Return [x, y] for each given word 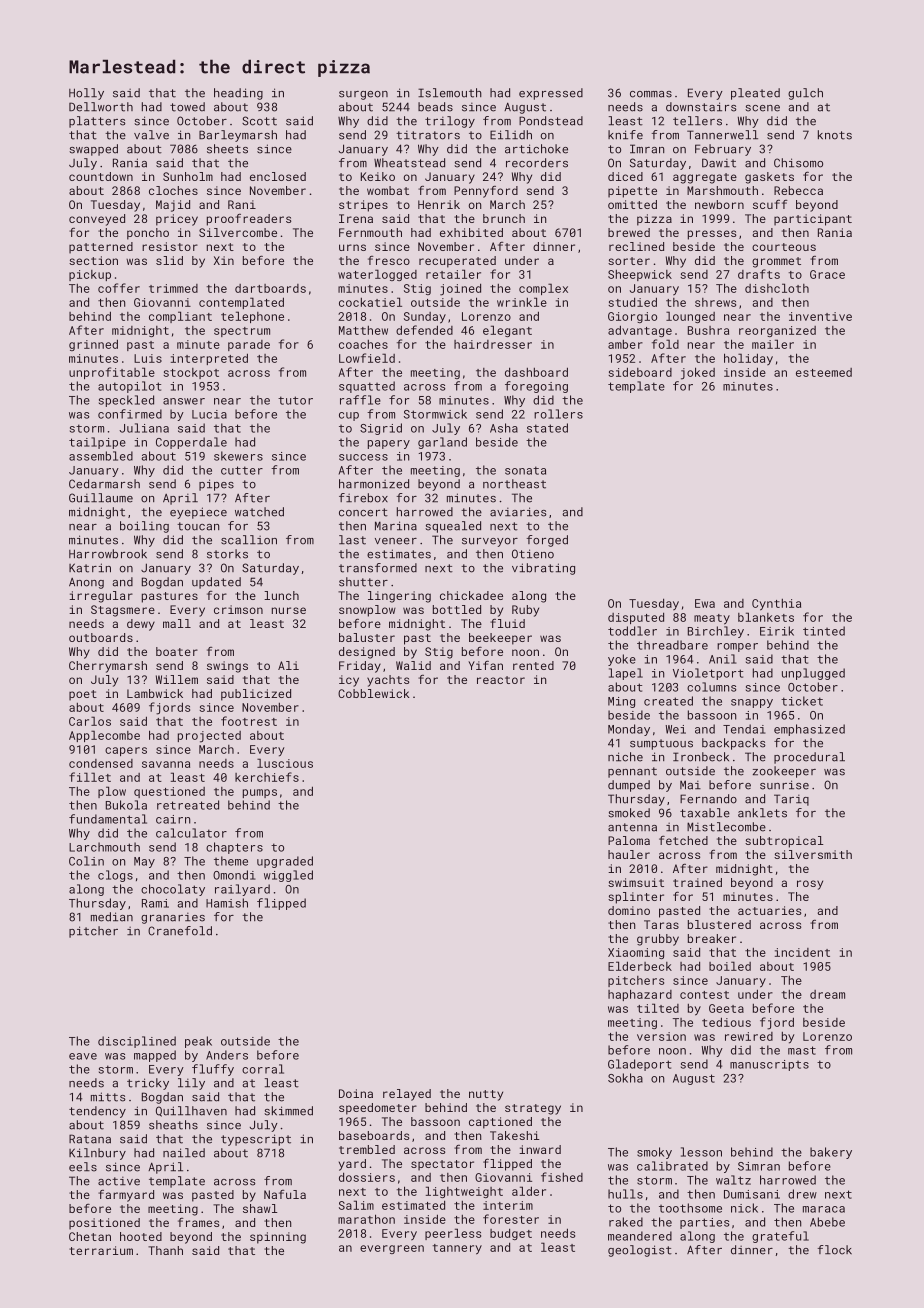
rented [533, 665]
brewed [629, 232]
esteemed [824, 372]
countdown [101, 176]
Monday [629, 730]
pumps [260, 793]
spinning [278, 1238]
